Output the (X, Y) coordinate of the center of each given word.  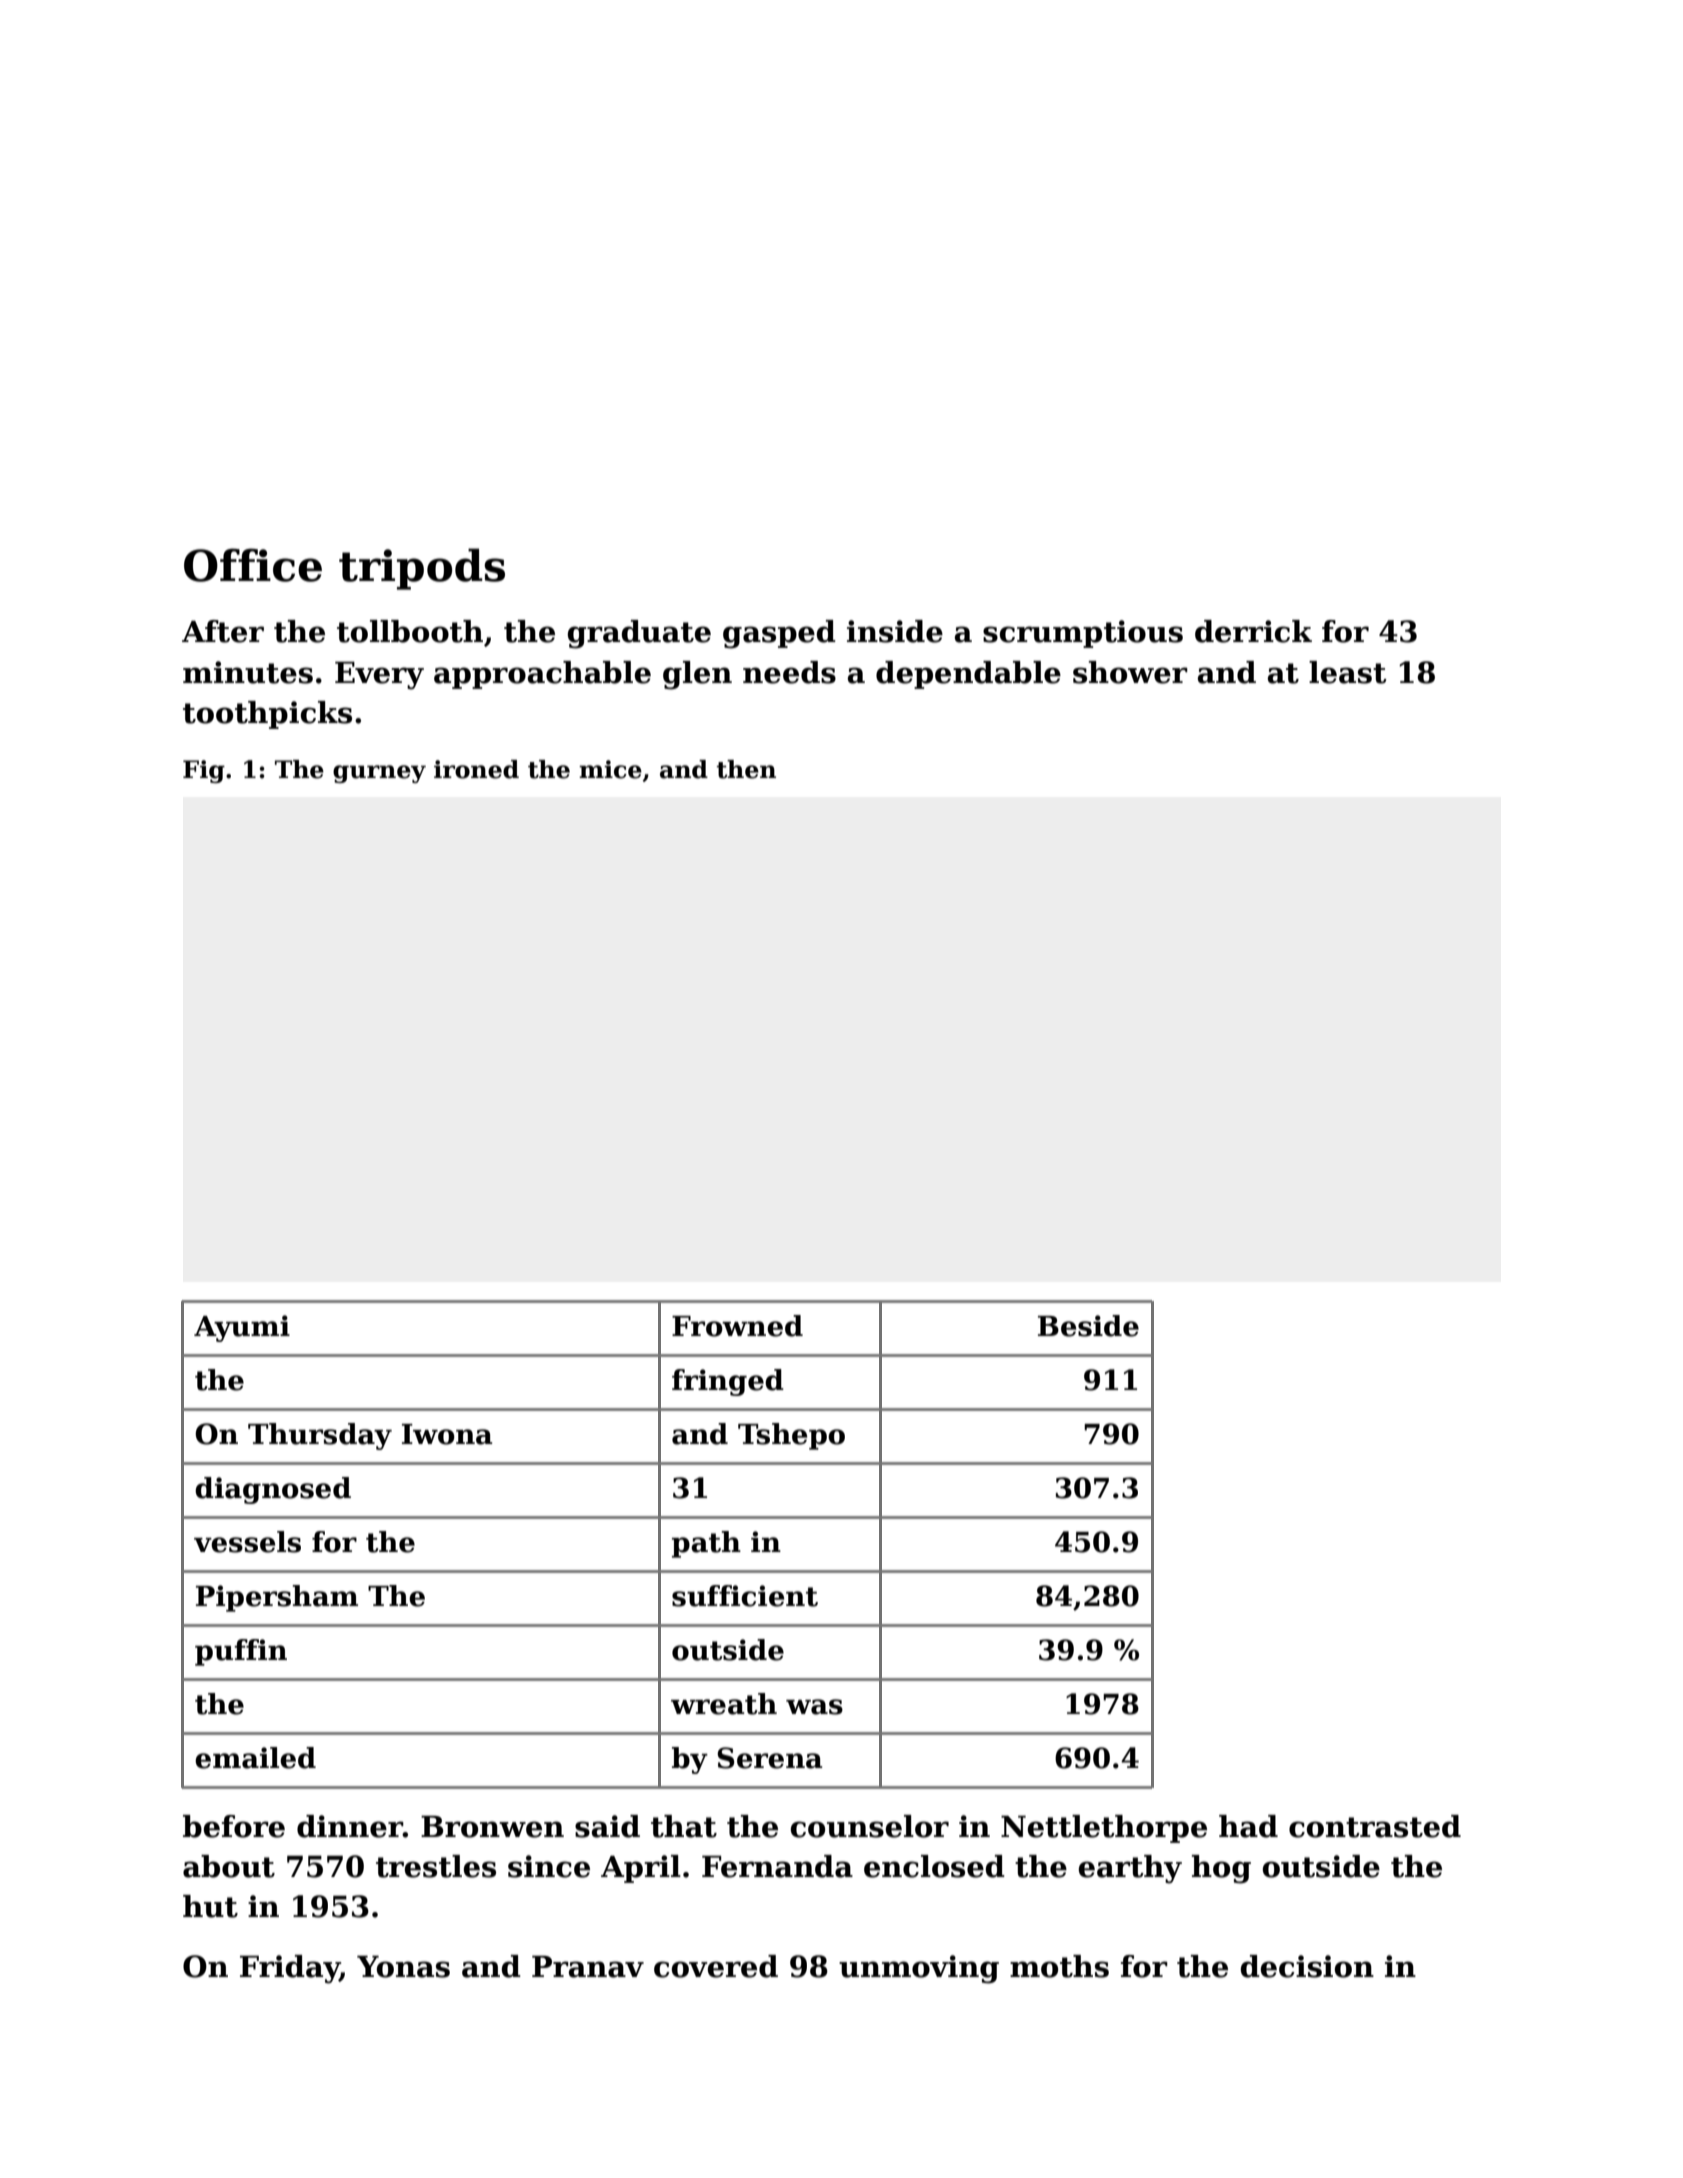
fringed (728, 1382)
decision (1307, 1966)
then (746, 769)
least (1347, 672)
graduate (639, 634)
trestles (436, 1866)
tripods (422, 569)
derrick (1253, 631)
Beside (1088, 1326)
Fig (204, 771)
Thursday (320, 1436)
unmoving (919, 1969)
